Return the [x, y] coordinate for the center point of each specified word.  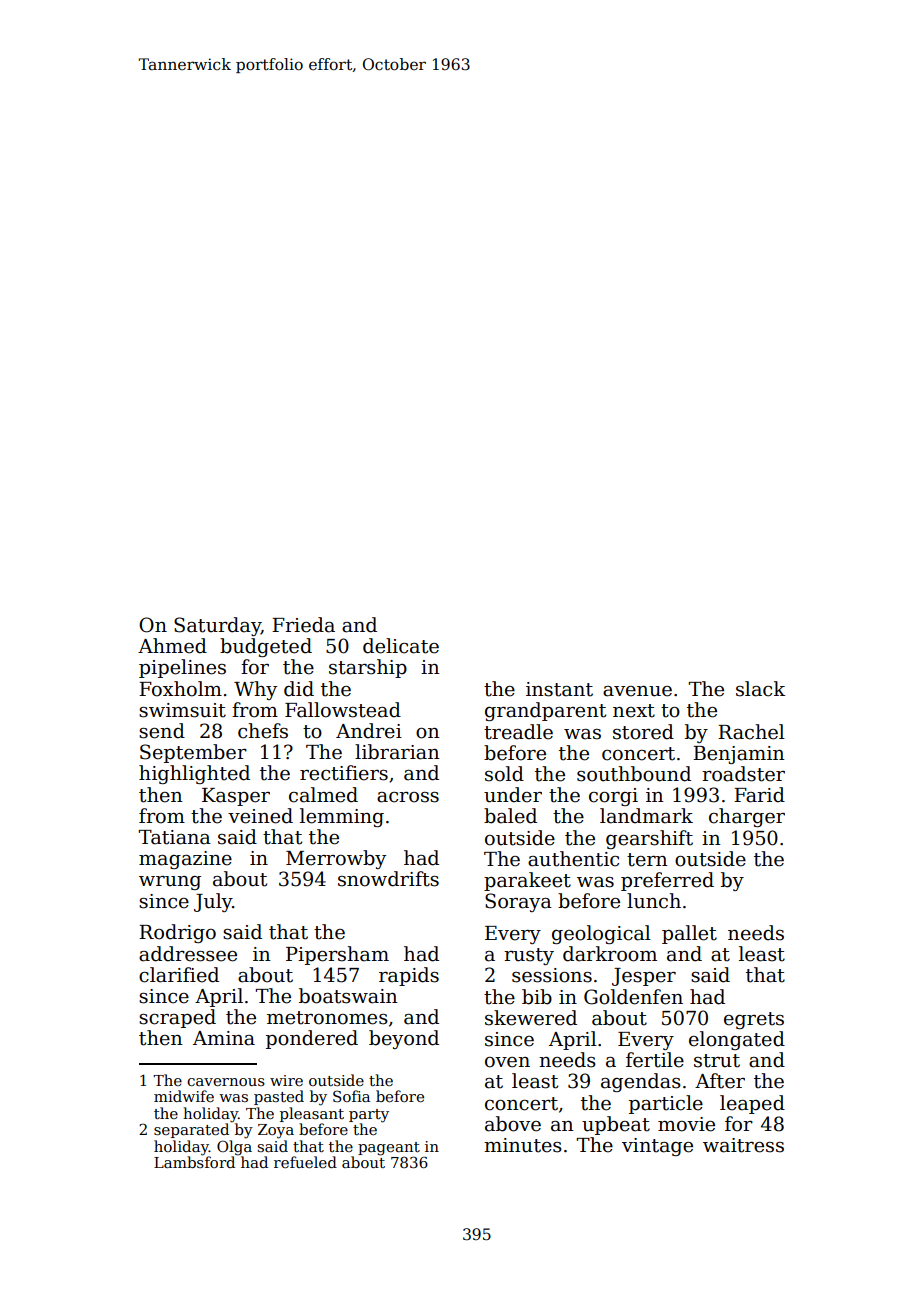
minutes [523, 1145]
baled [510, 816]
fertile [655, 1060]
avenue [637, 691]
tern [647, 860]
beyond [404, 1039]
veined [260, 816]
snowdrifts [388, 879]
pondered [312, 1039]
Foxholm [180, 689]
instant [559, 689]
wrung [170, 883]
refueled [305, 1162]
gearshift [649, 839]
